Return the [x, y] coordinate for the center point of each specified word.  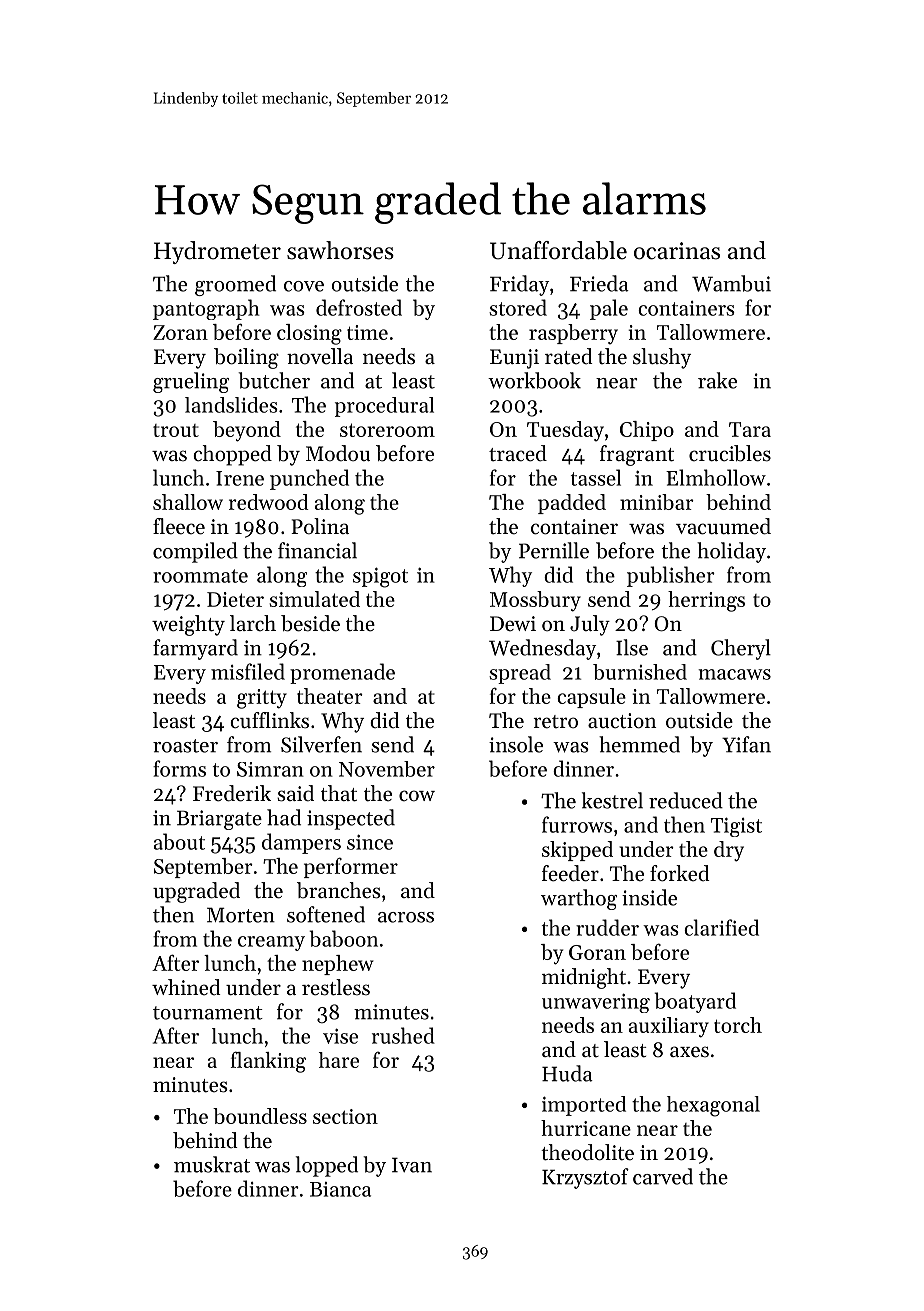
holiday [731, 552]
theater [330, 696]
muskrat [212, 1164]
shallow [188, 502]
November [387, 769]
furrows [577, 824]
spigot [380, 577]
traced [518, 453]
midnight [584, 978]
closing [309, 334]
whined [186, 987]
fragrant [637, 455]
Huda [567, 1073]
